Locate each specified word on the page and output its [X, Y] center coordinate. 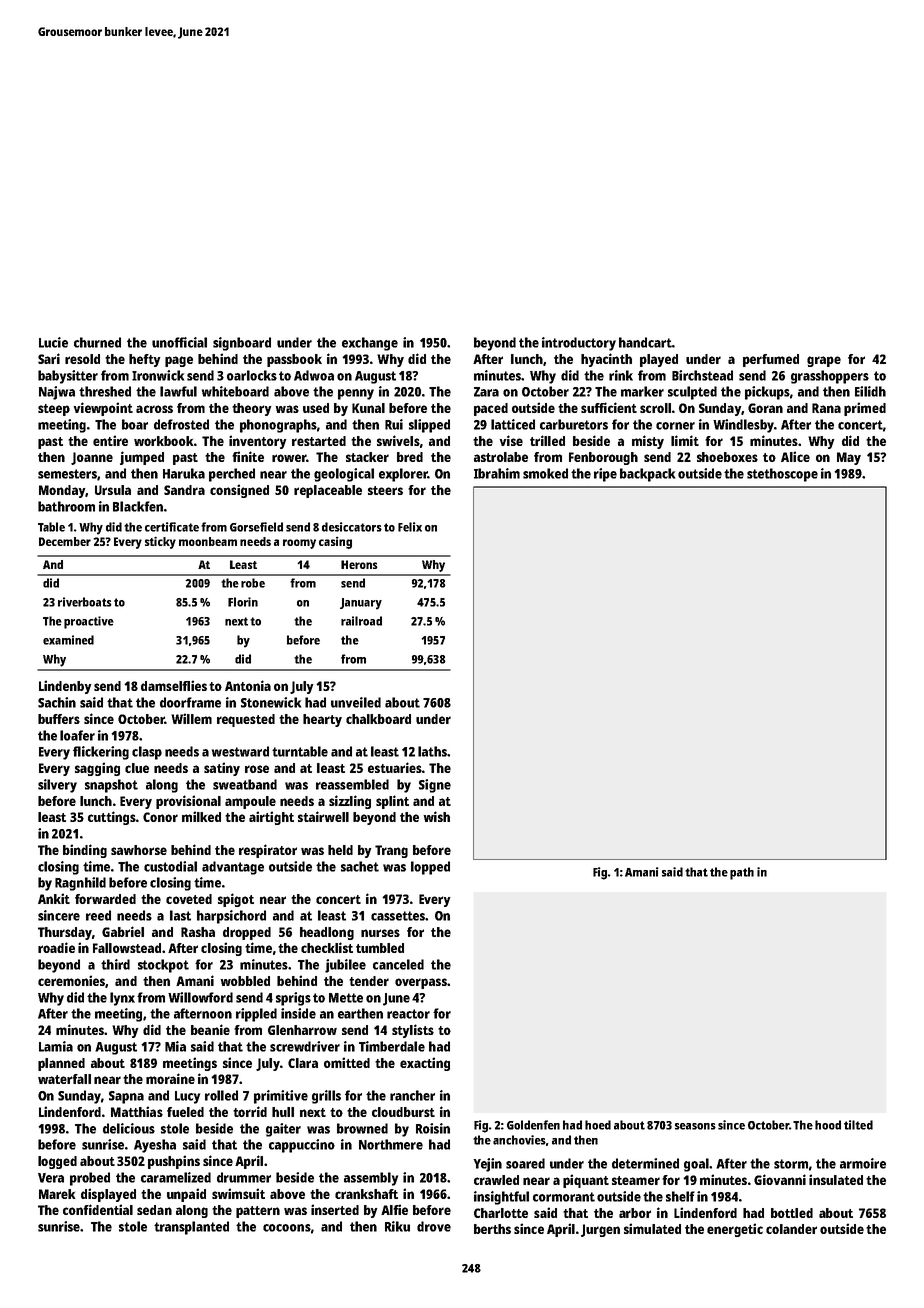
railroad [361, 621]
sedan [154, 1210]
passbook [294, 360]
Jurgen [600, 1230]
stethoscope [782, 475]
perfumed [771, 360]
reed [98, 915]
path [742, 873]
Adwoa [314, 375]
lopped [430, 868]
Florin [243, 602]
